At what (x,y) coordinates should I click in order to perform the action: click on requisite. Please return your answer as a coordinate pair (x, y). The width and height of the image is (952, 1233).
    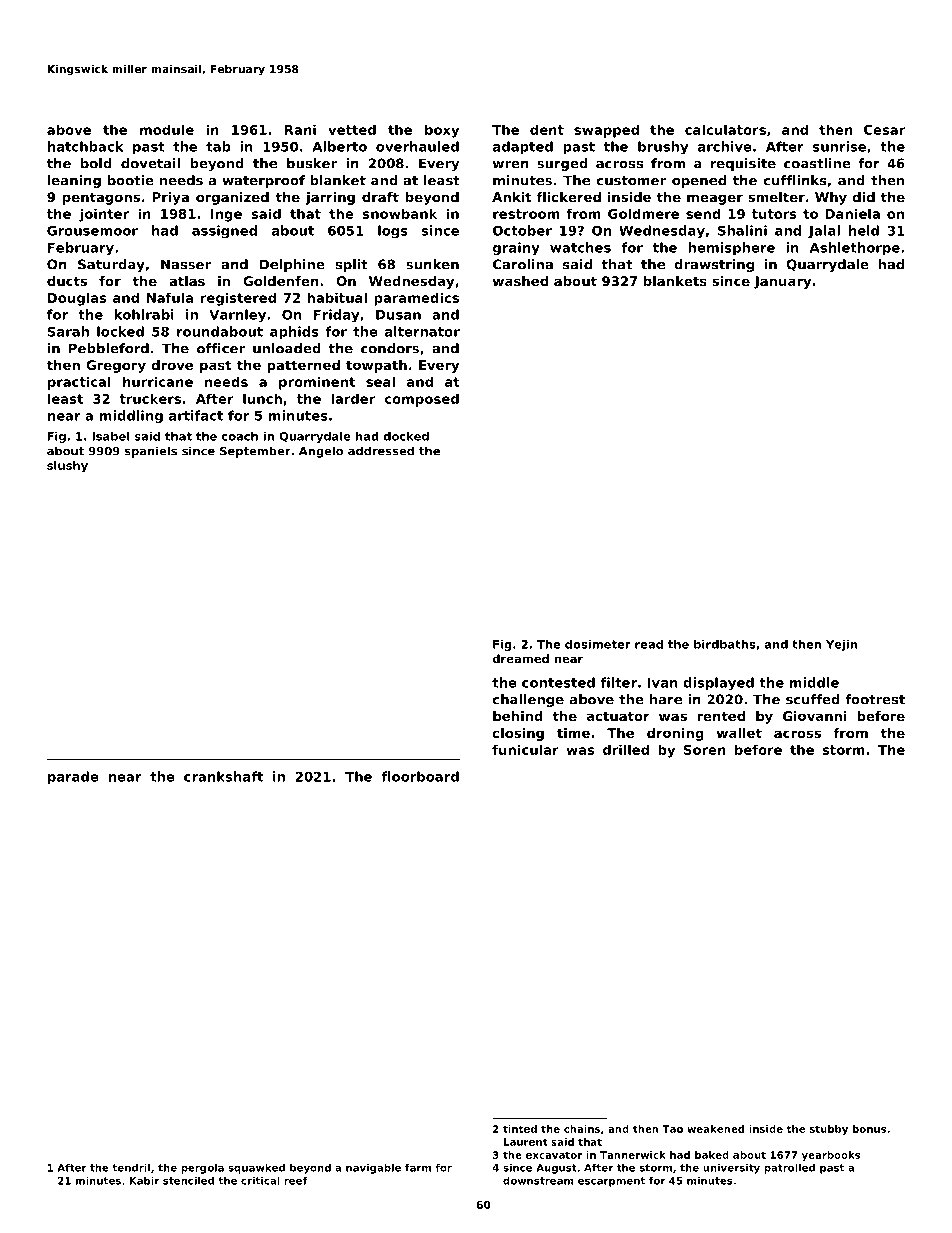
    Looking at the image, I should click on (743, 164).
